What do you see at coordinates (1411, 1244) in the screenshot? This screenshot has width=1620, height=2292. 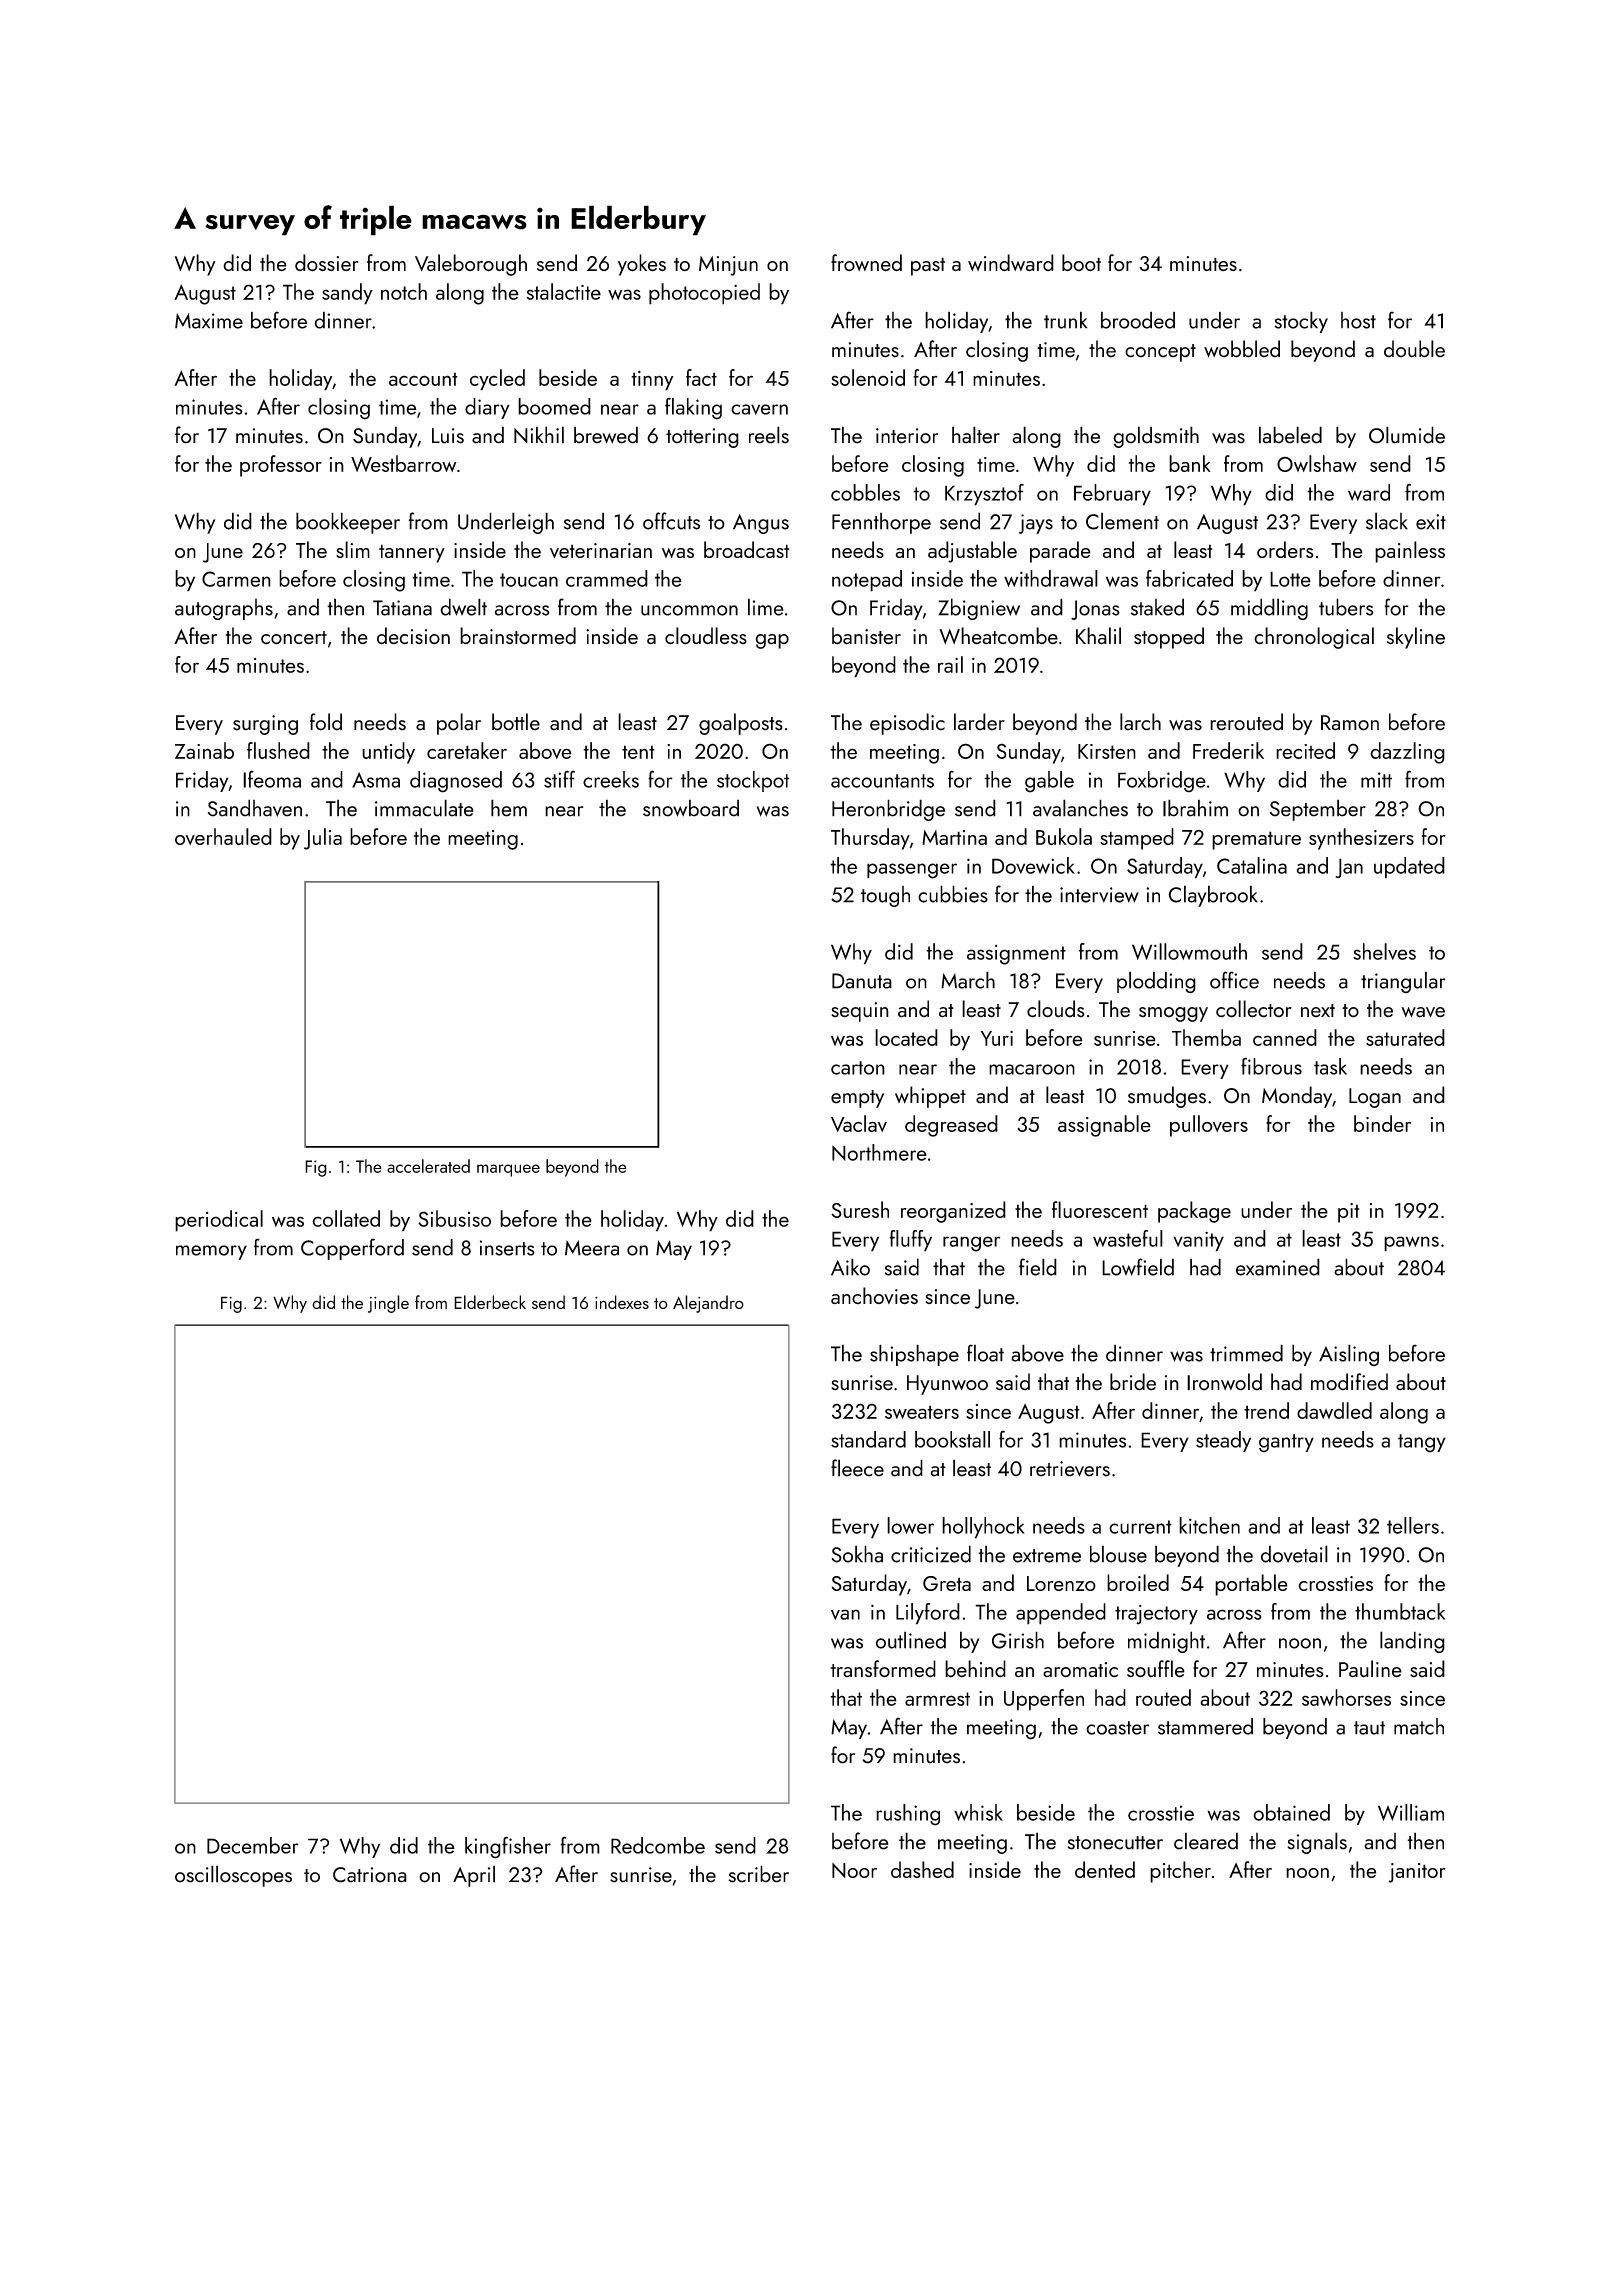 I see `pawns` at bounding box center [1411, 1244].
